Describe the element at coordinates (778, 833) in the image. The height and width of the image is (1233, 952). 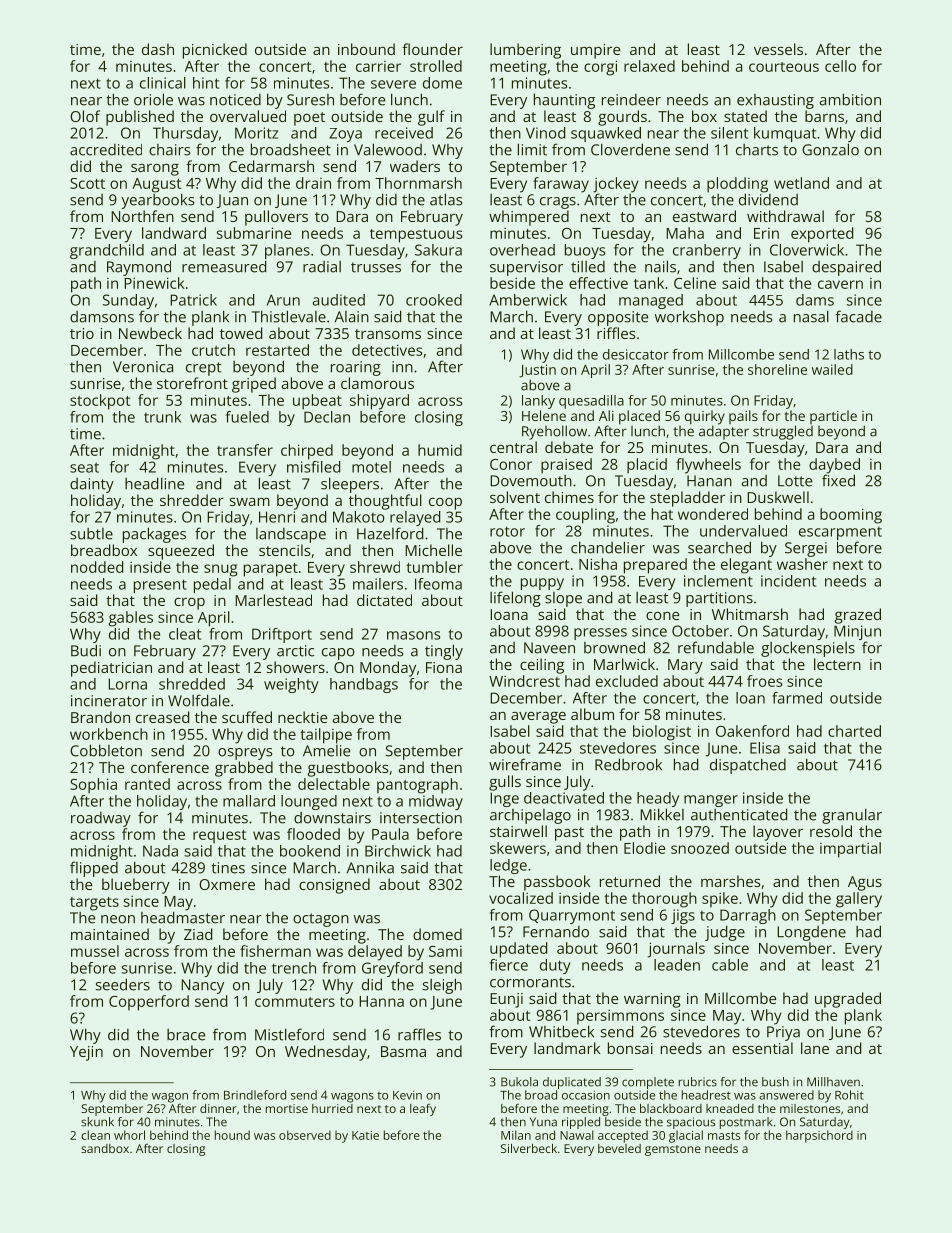
I see `layover` at that location.
